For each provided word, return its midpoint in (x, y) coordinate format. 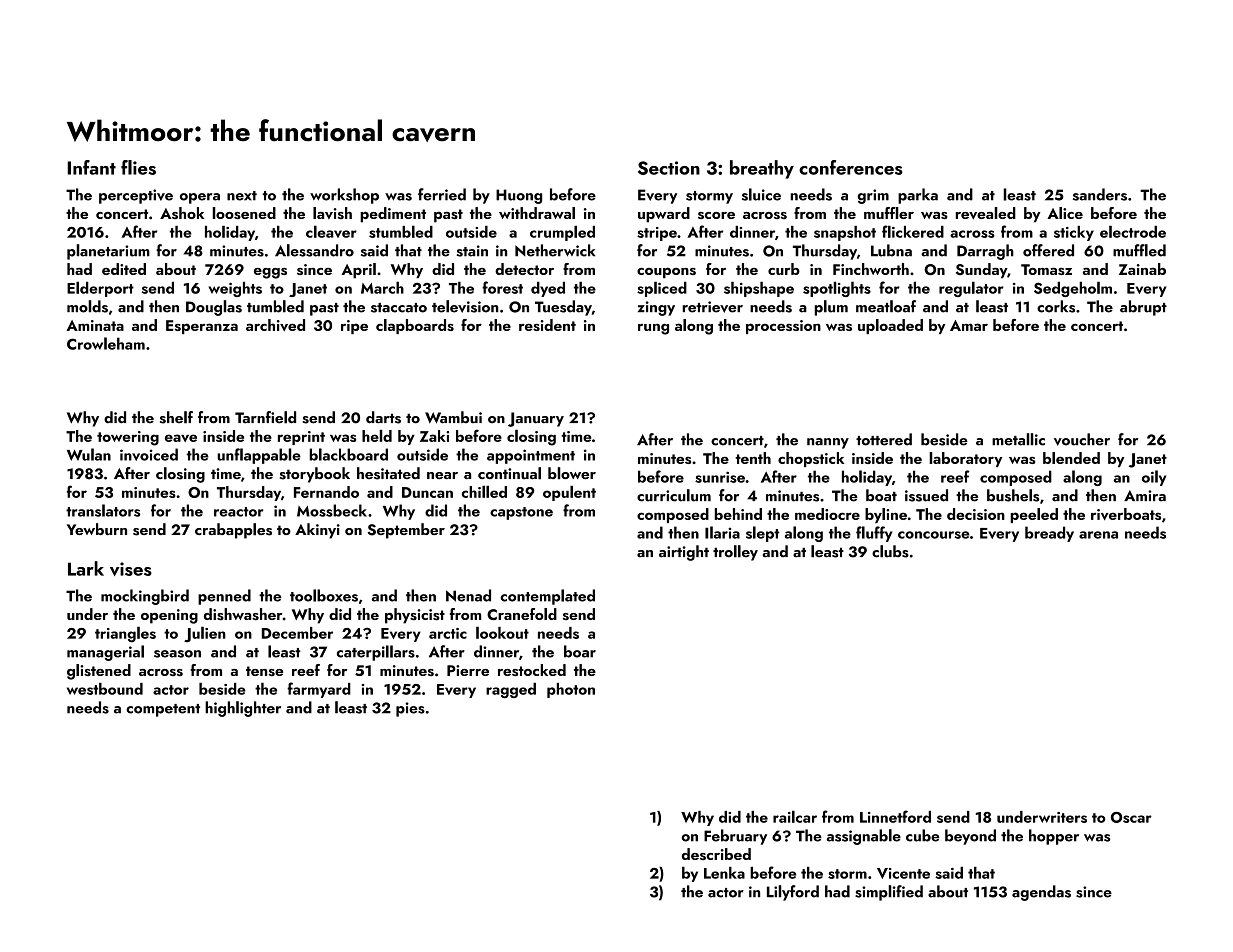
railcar (795, 816)
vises (131, 569)
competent (163, 710)
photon (571, 690)
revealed (986, 213)
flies (138, 167)
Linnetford (895, 816)
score (716, 215)
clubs (890, 551)
